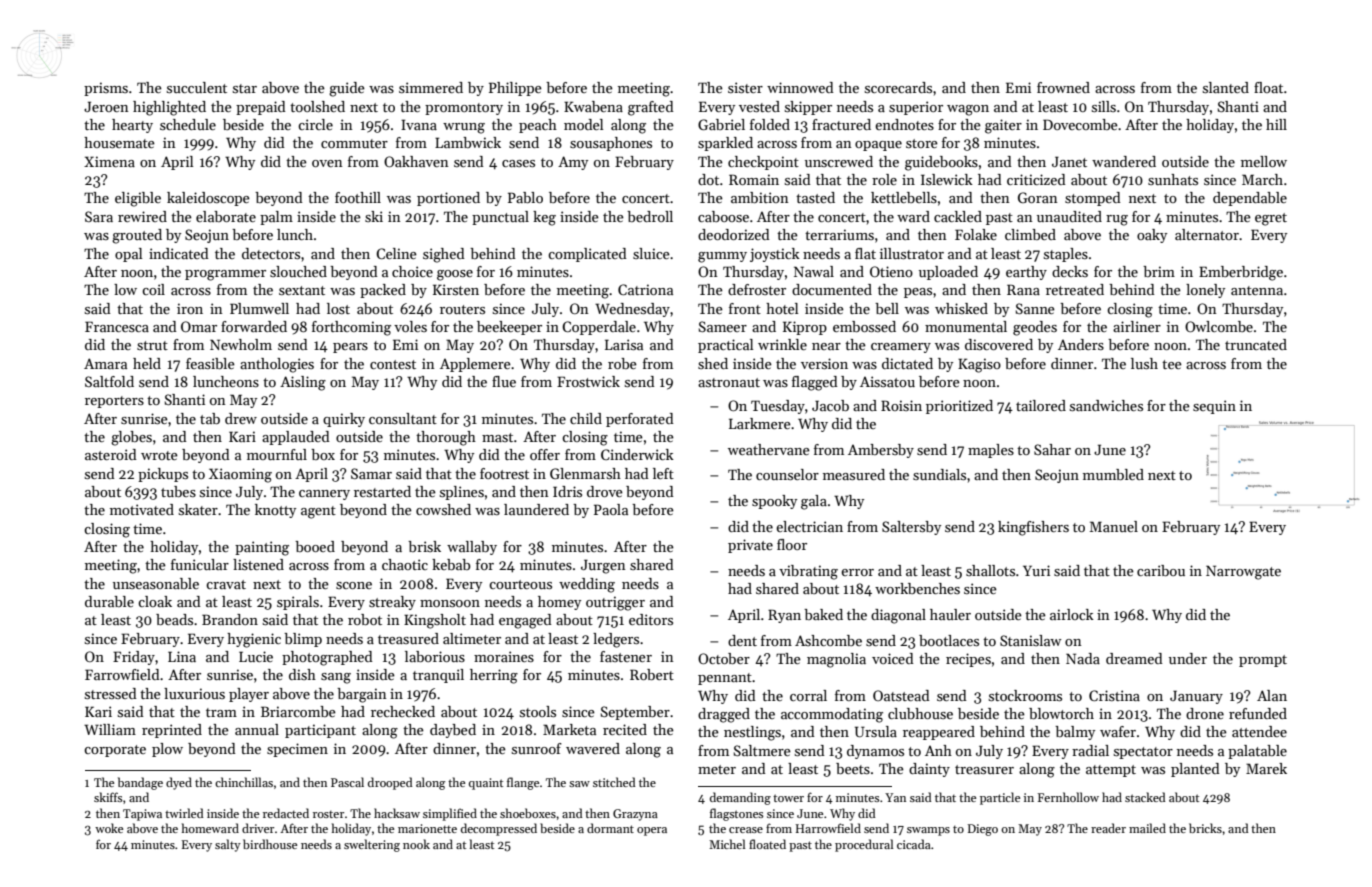  Describe the element at coordinates (968, 110) in the screenshot. I see `wagon` at that location.
